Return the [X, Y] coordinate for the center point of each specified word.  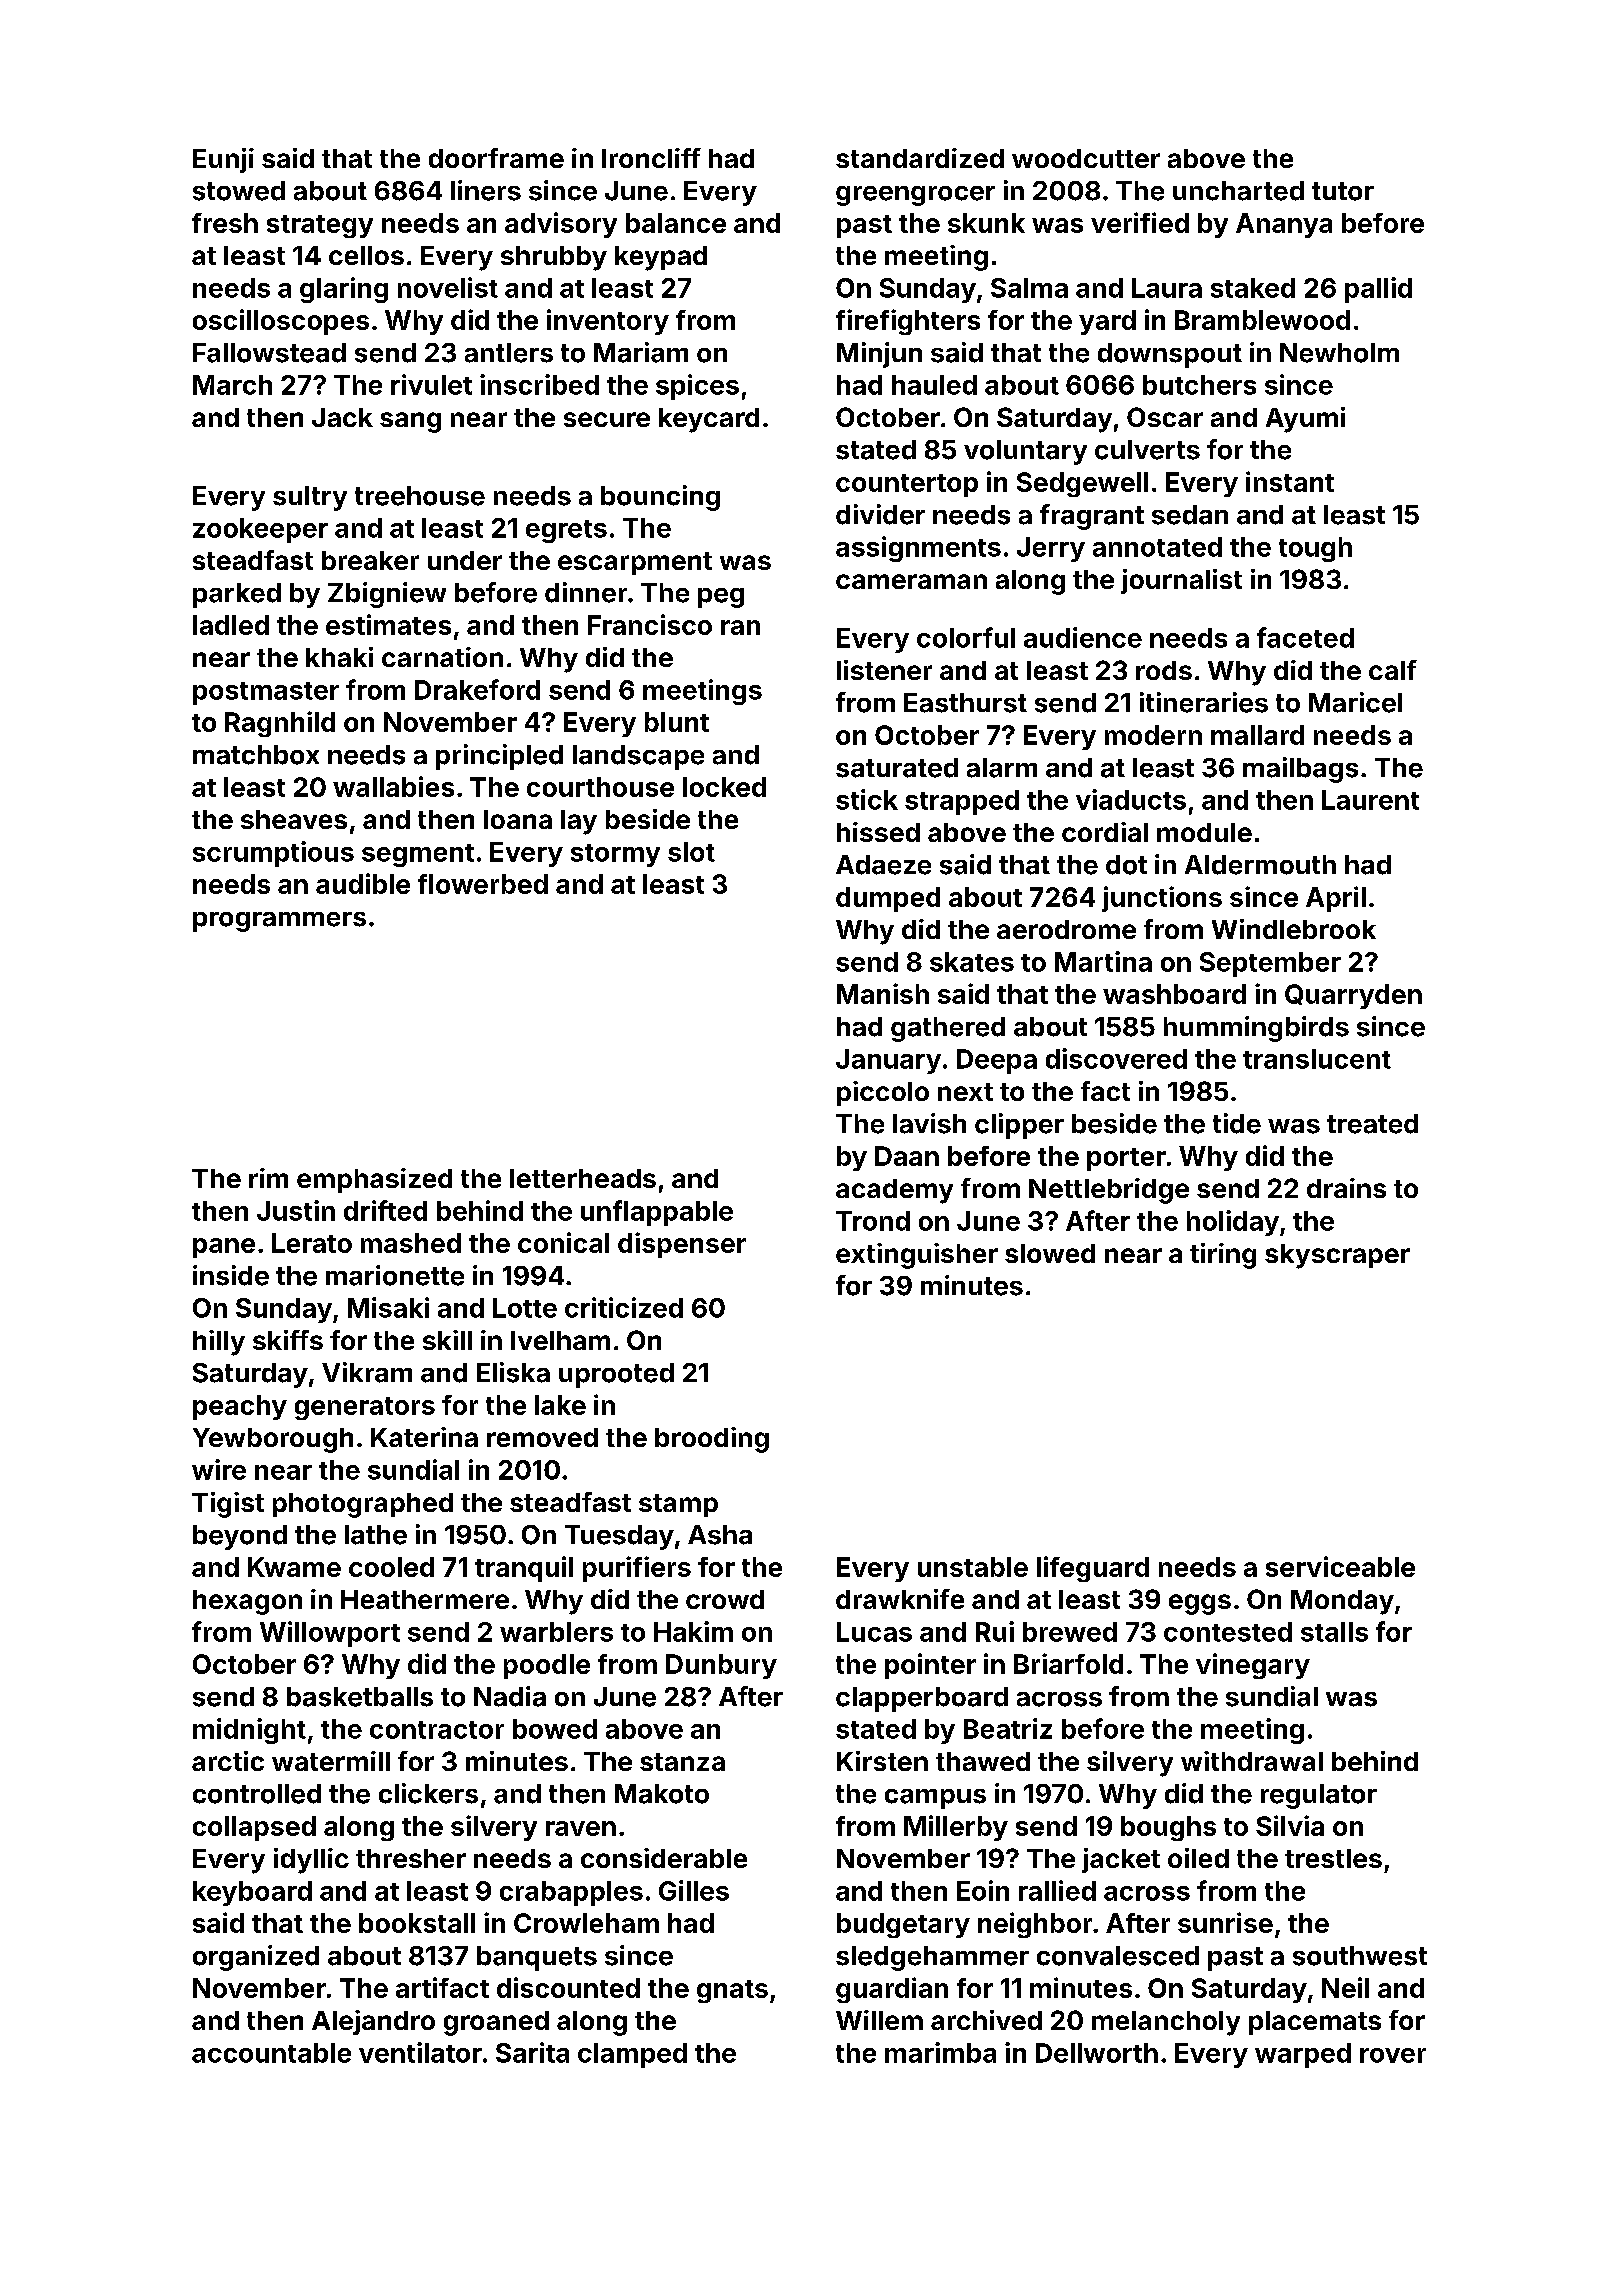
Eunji [223, 160]
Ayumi [1305, 420]
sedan [1190, 515]
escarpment [635, 563]
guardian [892, 1990]
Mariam [641, 352]
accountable [271, 2053]
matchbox [256, 755]
